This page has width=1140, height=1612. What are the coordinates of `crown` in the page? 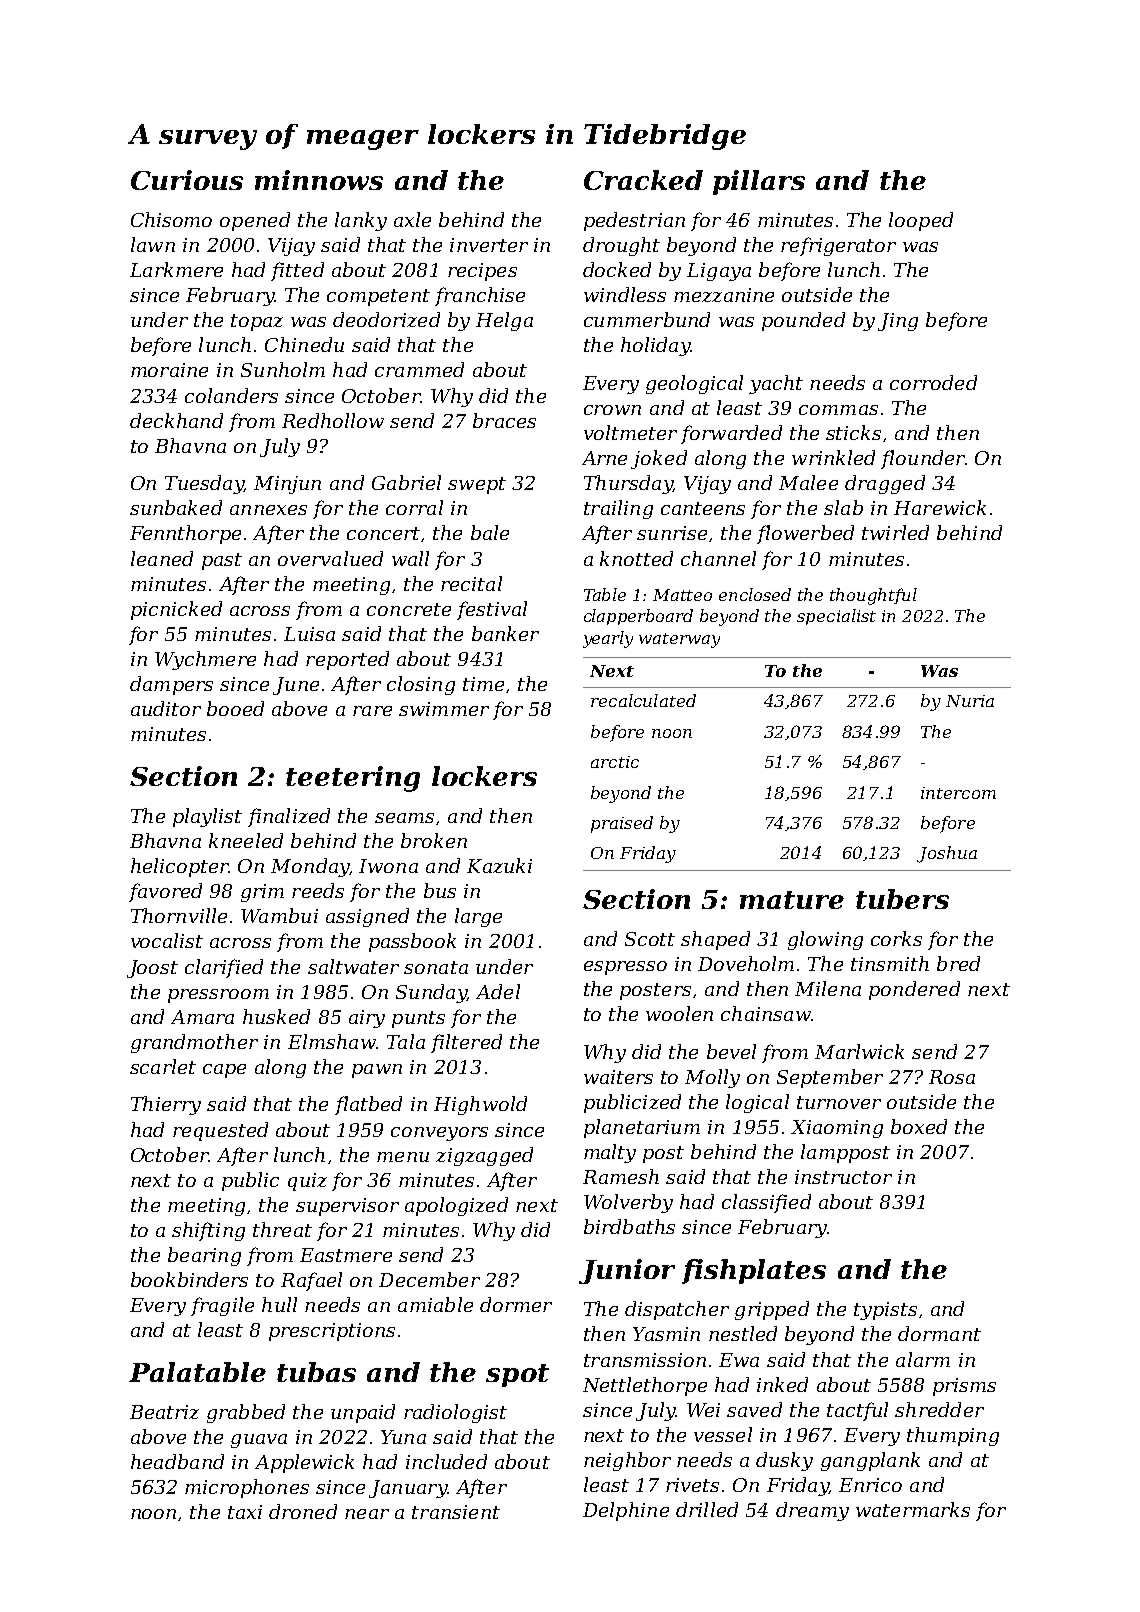 It's located at (612, 410).
